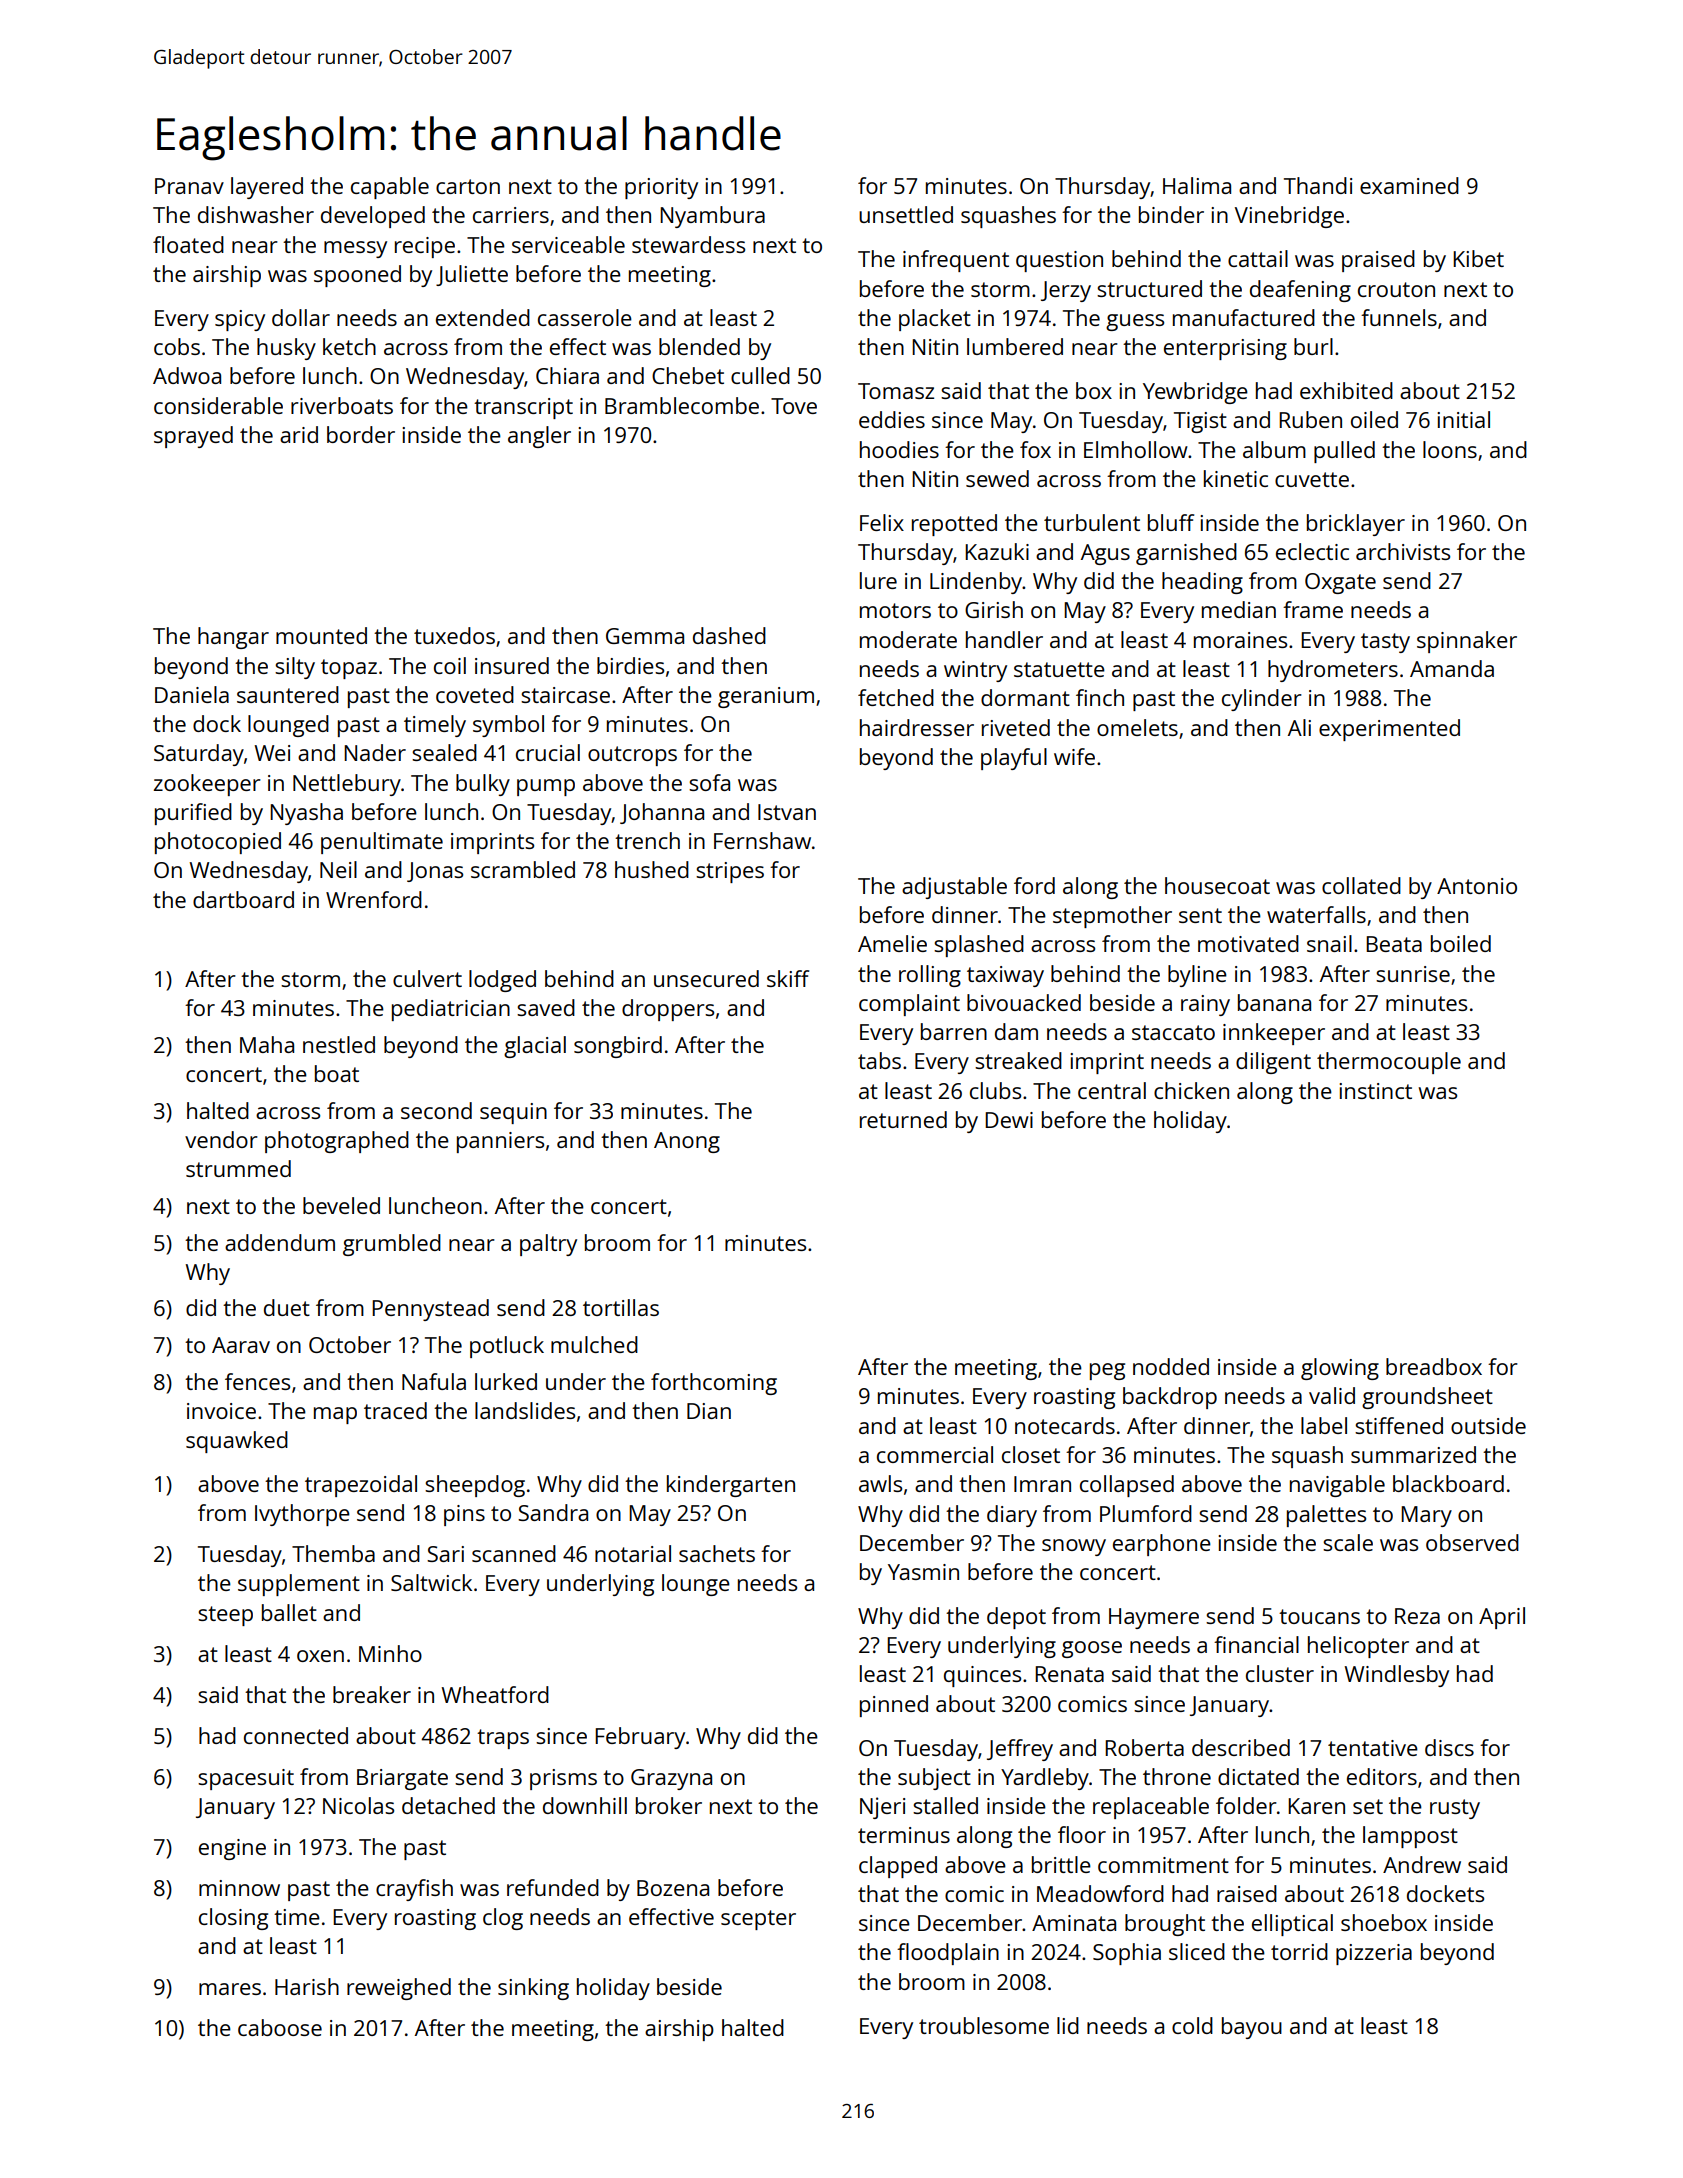 The image size is (1683, 2178). I want to click on unsettled, so click(906, 214).
